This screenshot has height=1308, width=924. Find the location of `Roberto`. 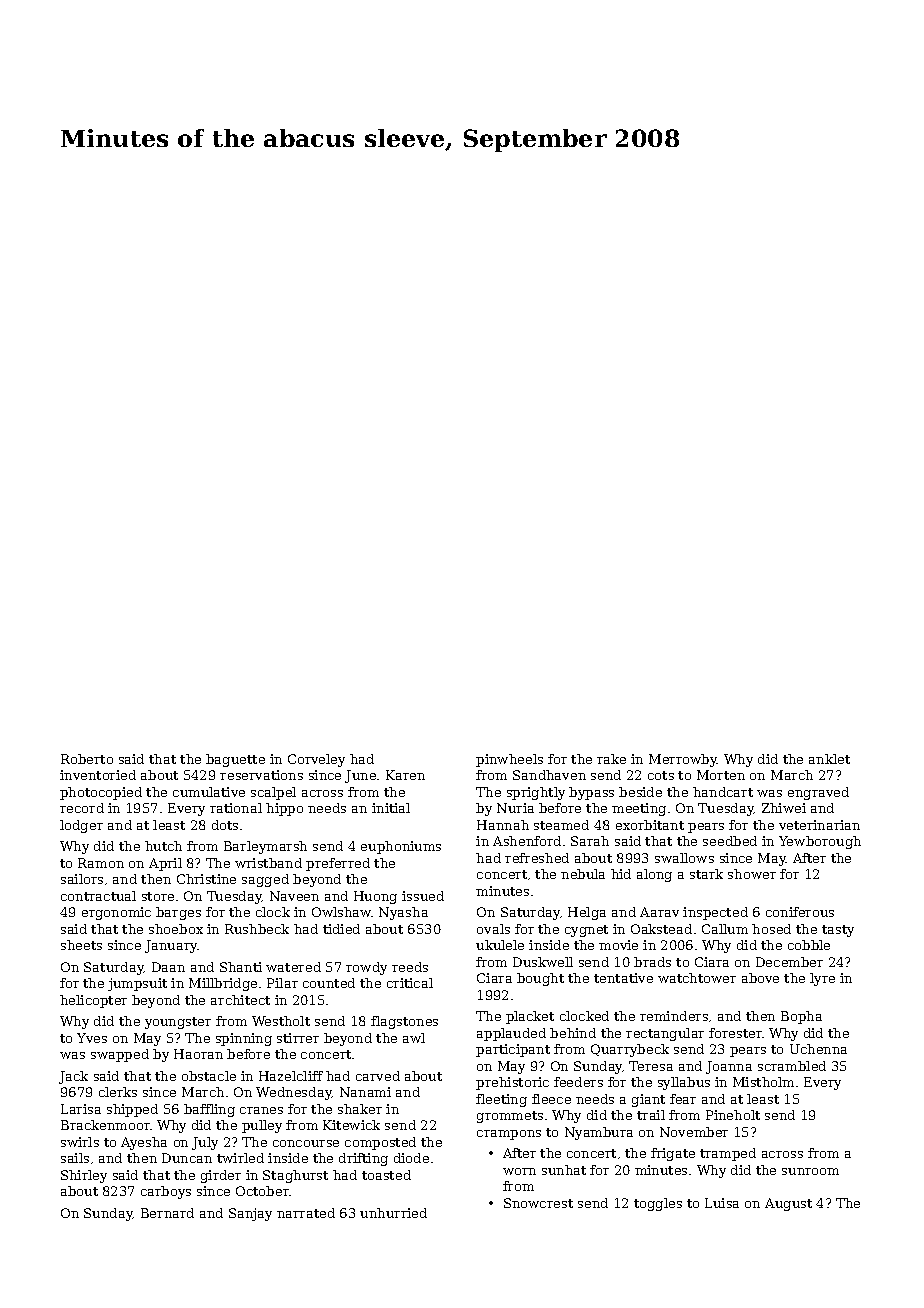

Roberto is located at coordinates (87, 759).
